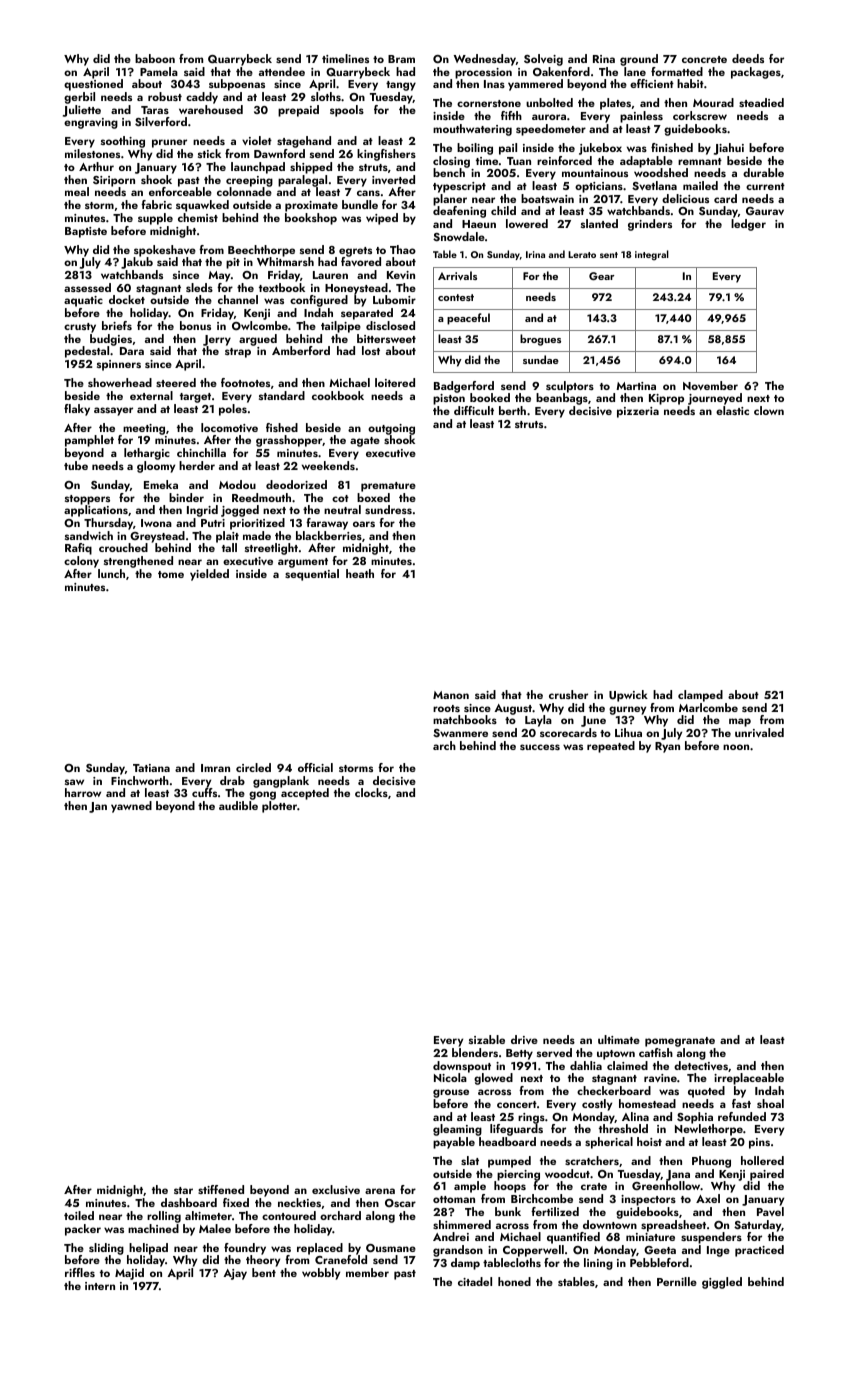 The width and height of the image is (849, 1400). I want to click on noon, so click(736, 747).
